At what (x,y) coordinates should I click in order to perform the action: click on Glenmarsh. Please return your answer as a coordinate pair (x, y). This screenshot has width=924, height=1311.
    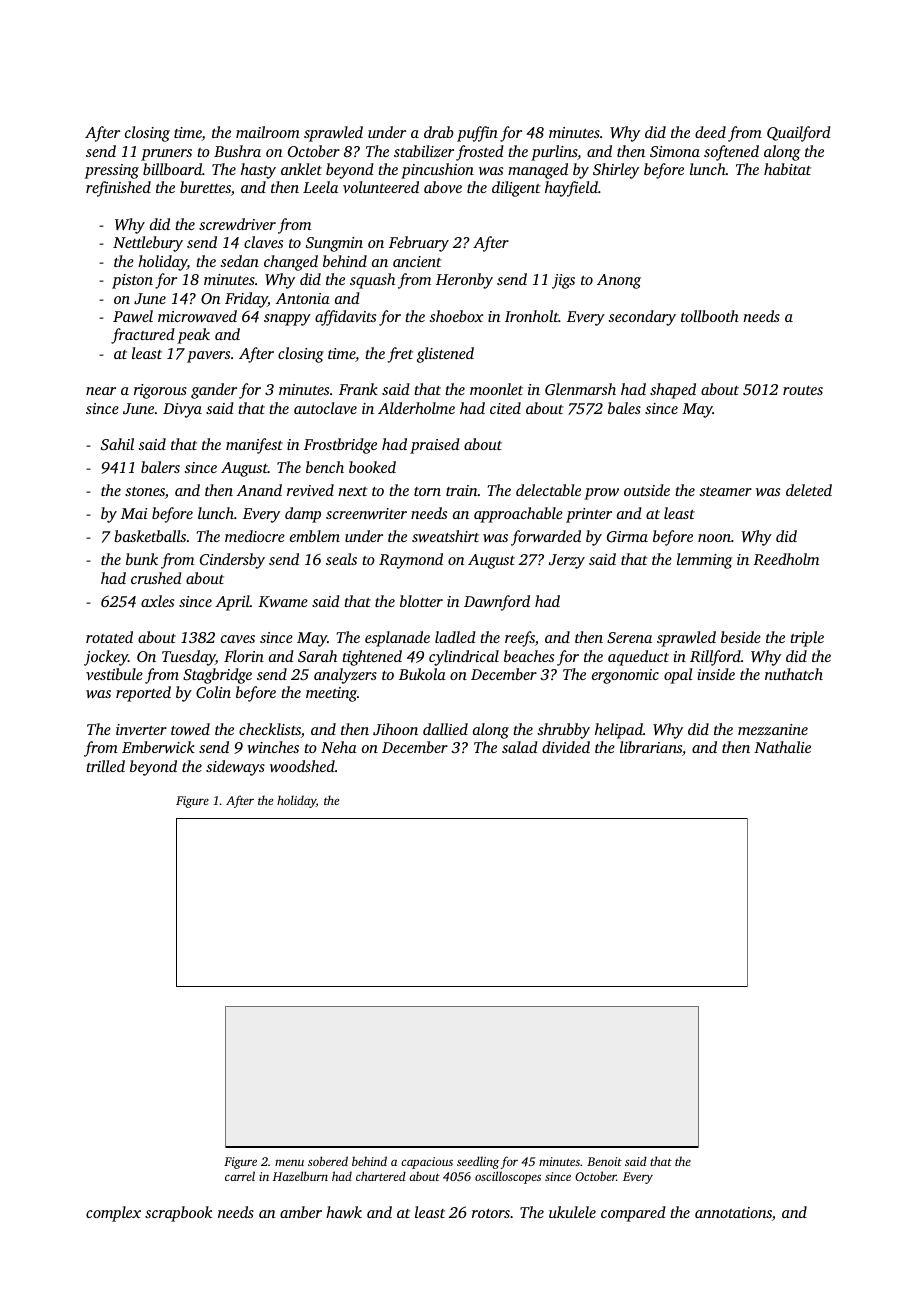
    Looking at the image, I should click on (580, 389).
